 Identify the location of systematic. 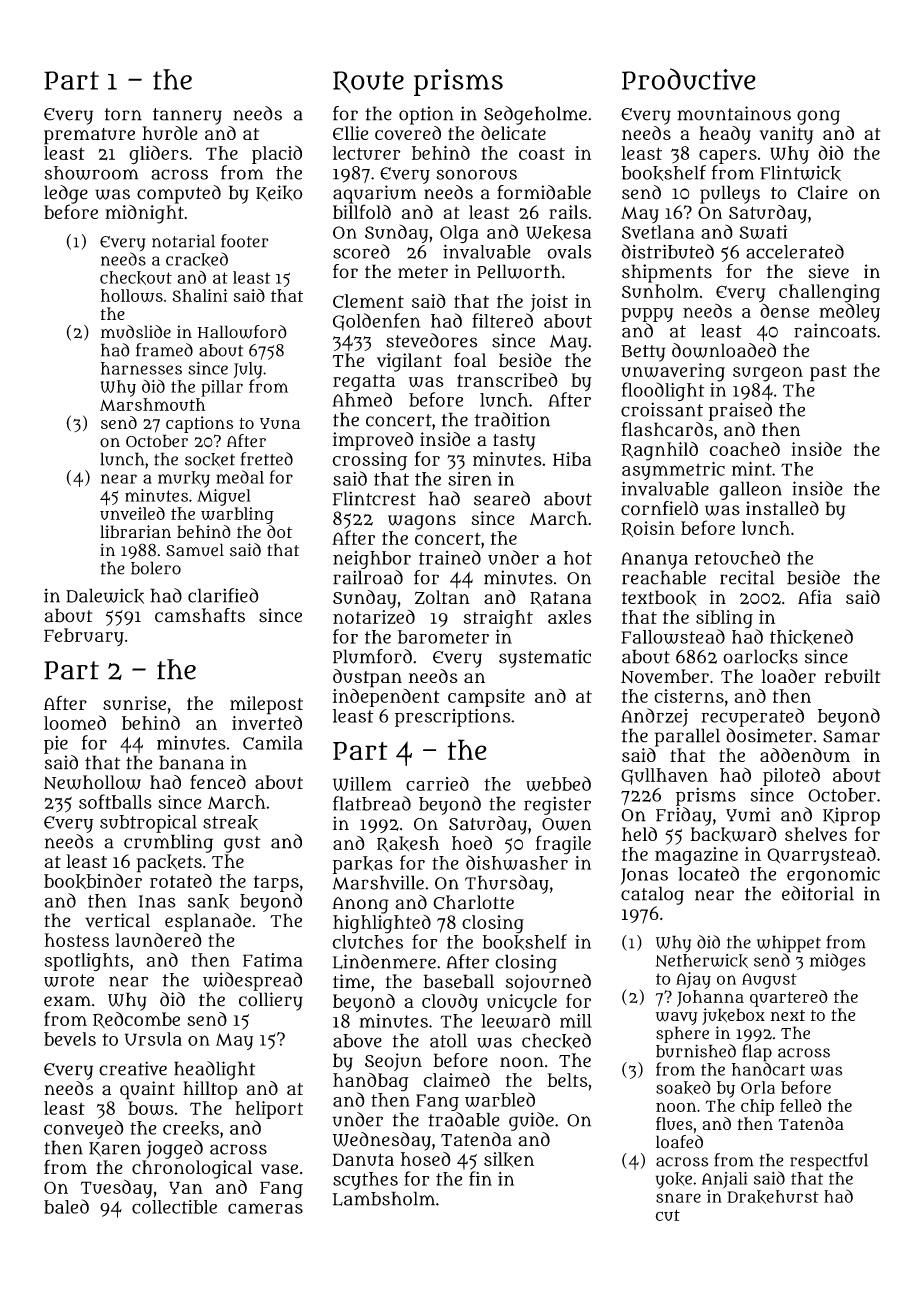
(545, 659).
